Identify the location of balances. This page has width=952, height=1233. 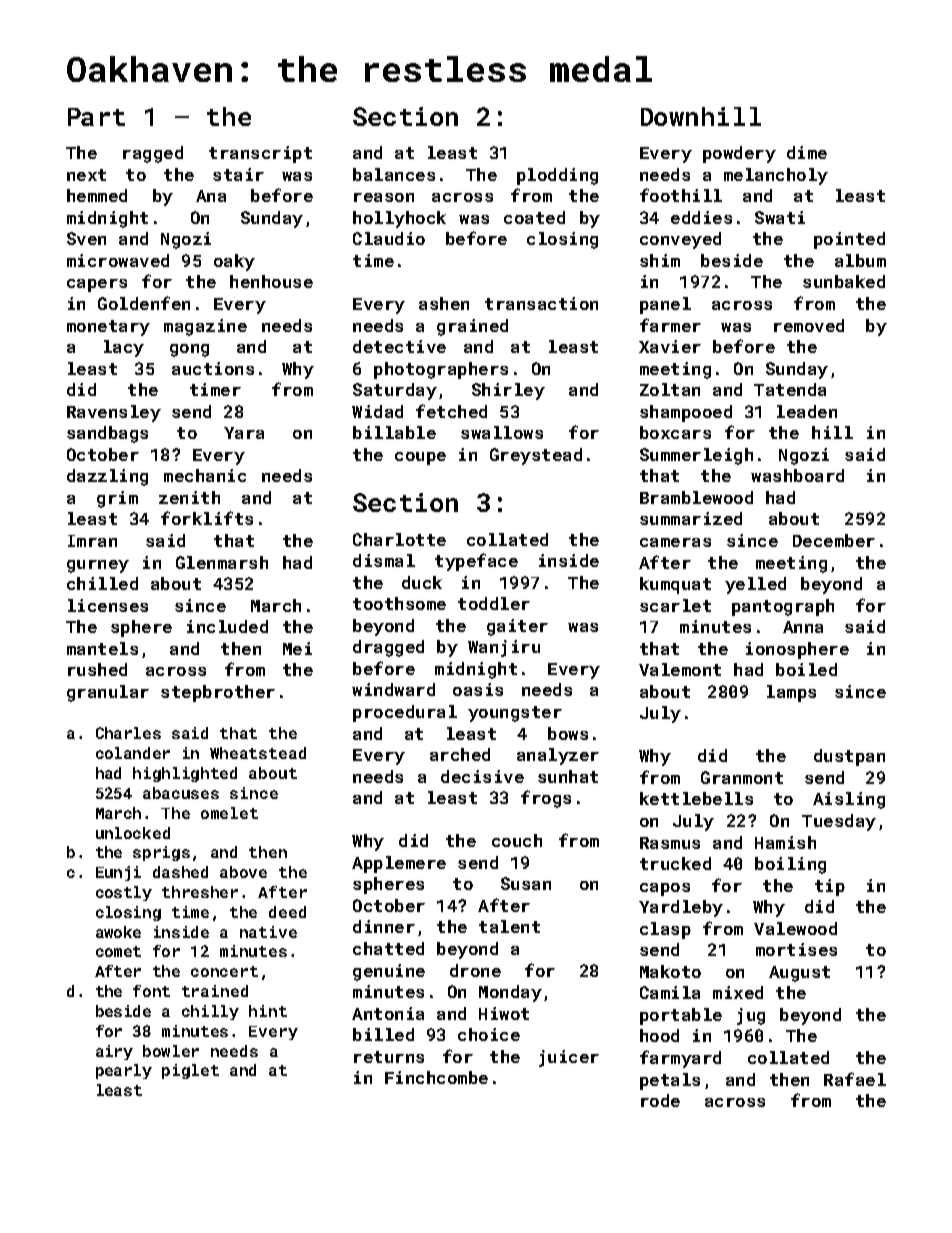
(394, 174).
